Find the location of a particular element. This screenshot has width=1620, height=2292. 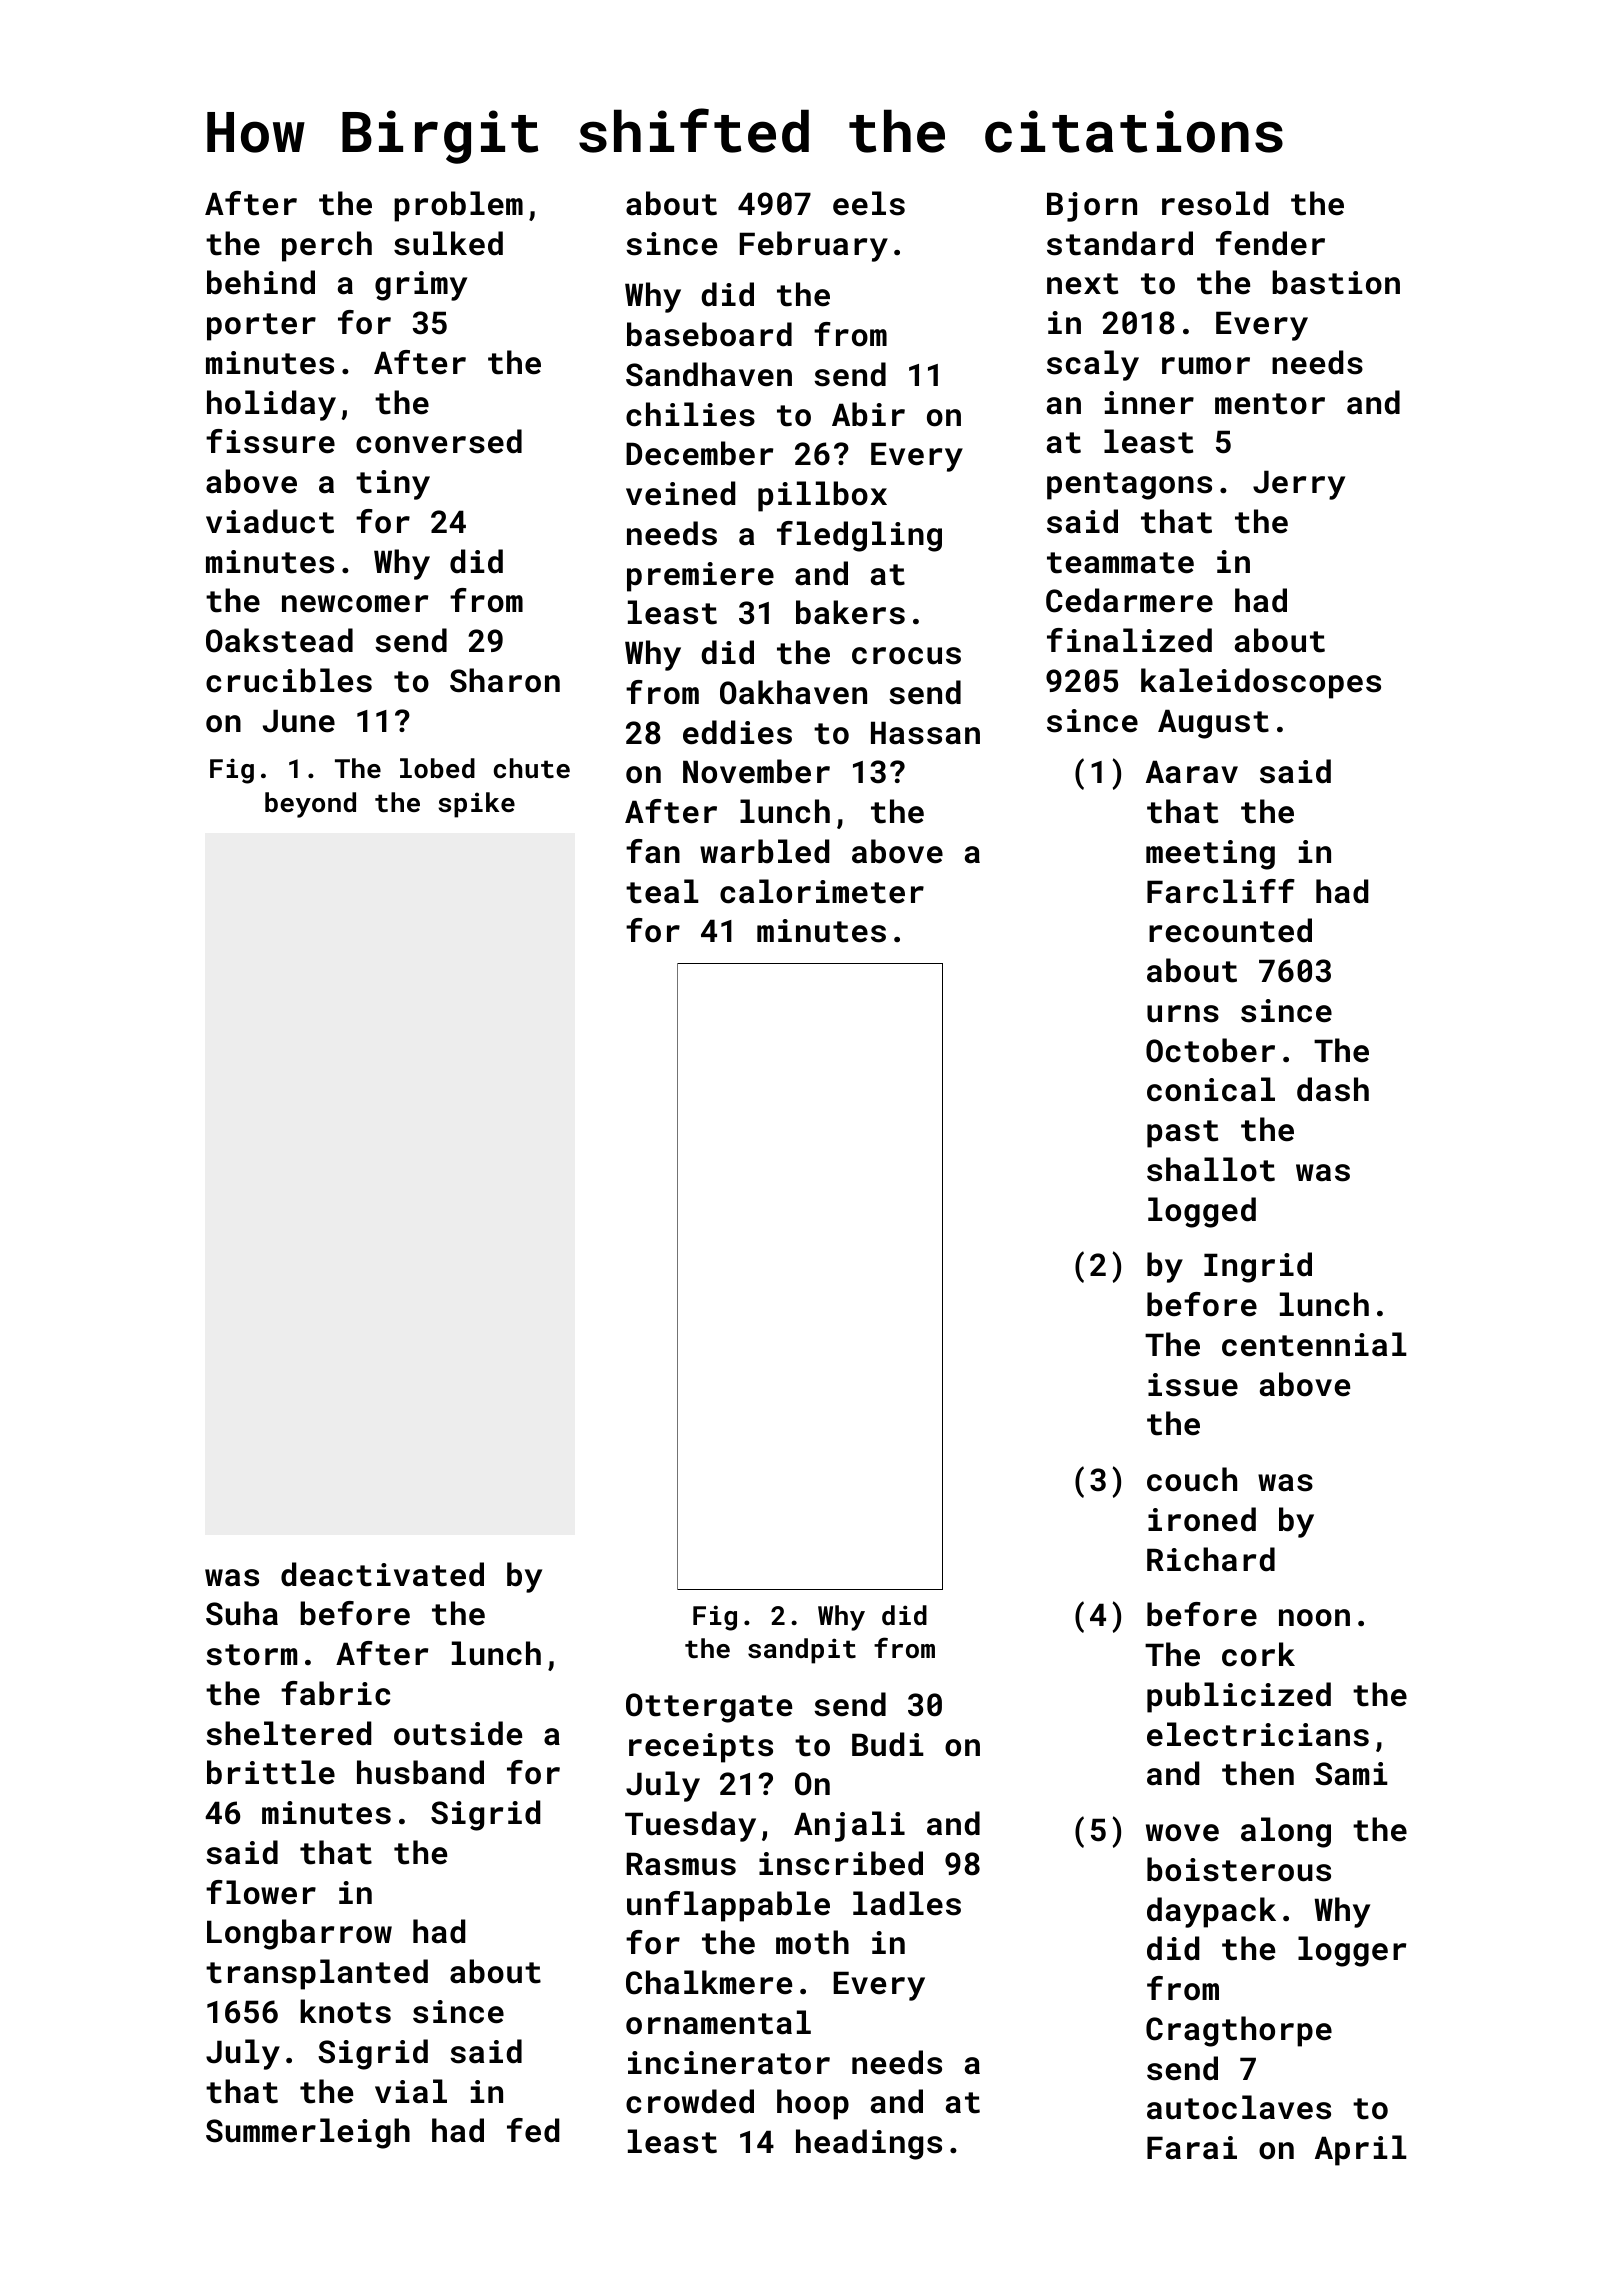

sandpit is located at coordinates (802, 1651).
